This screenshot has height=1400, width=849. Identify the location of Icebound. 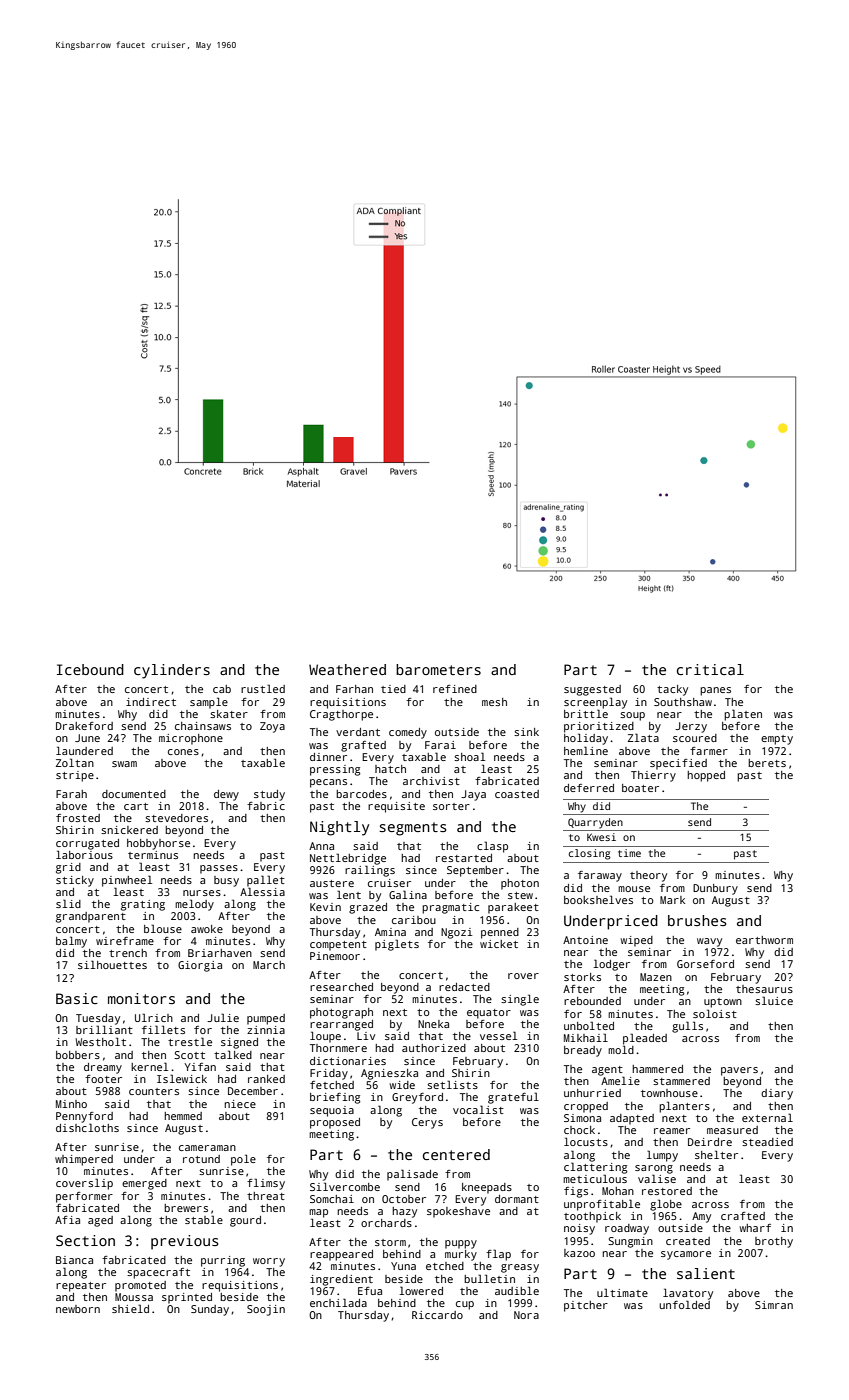
(90, 669).
